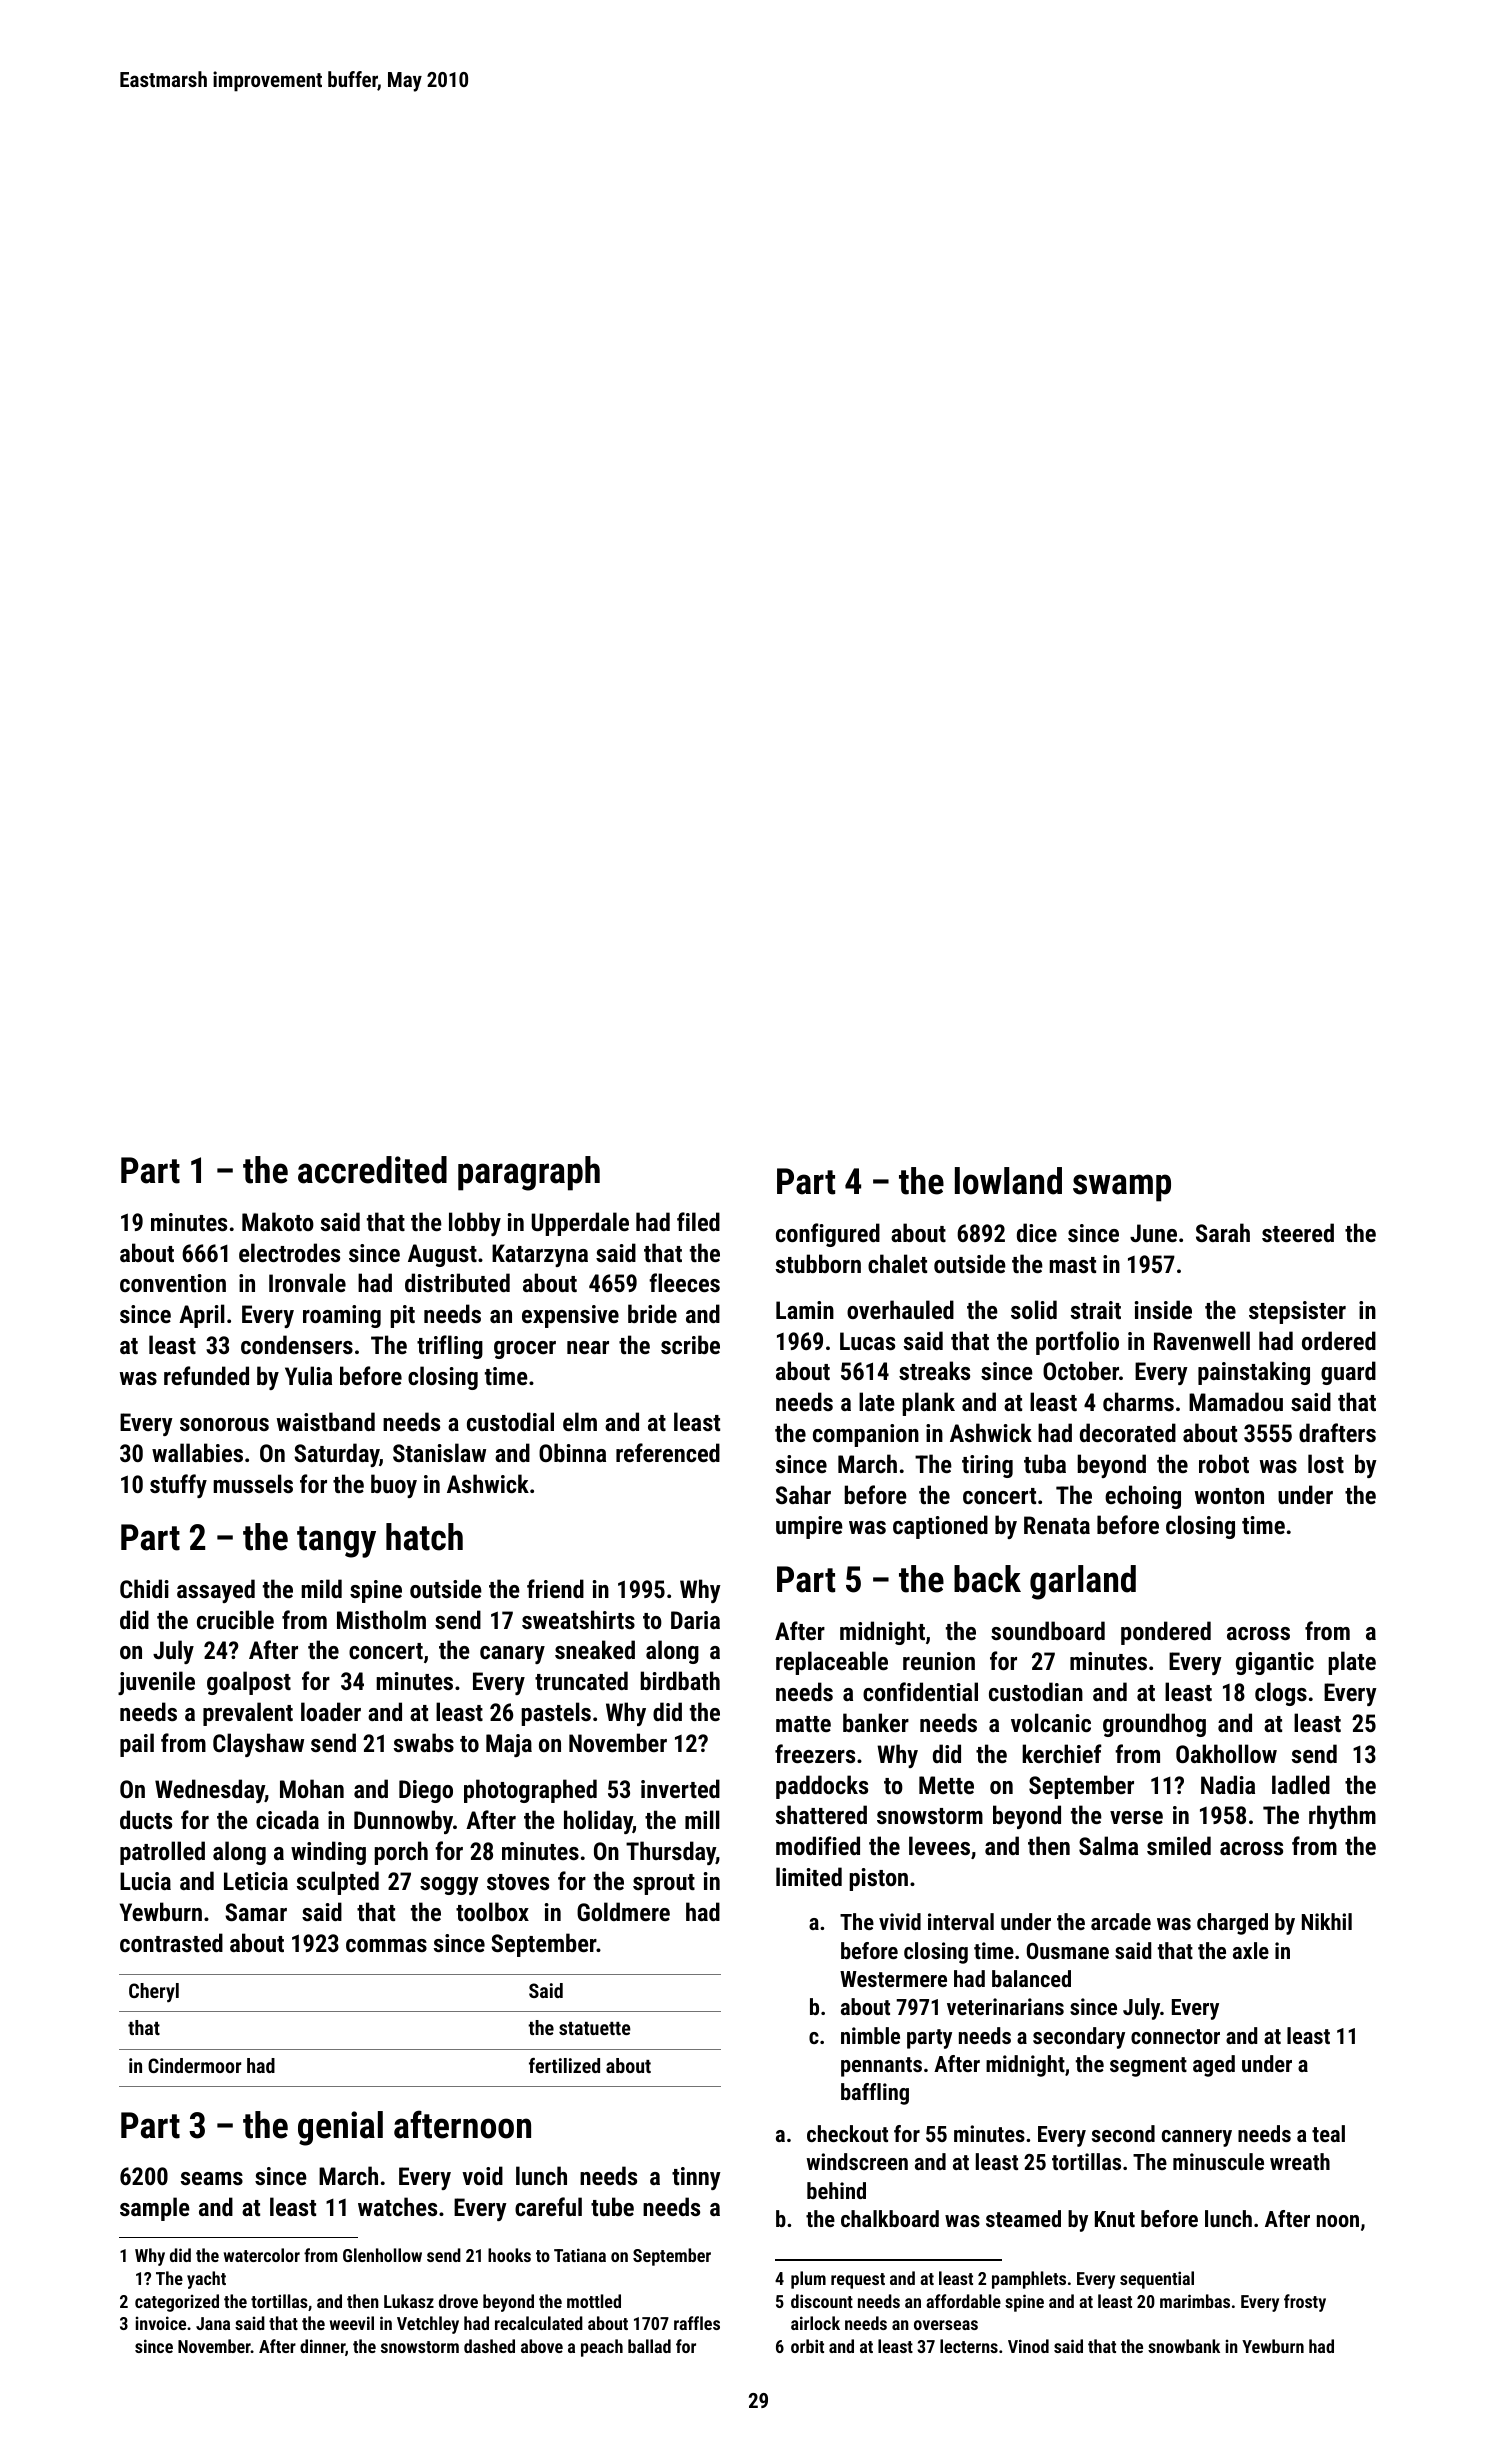  Describe the element at coordinates (680, 1680) in the page. I see `birdbath` at that location.
